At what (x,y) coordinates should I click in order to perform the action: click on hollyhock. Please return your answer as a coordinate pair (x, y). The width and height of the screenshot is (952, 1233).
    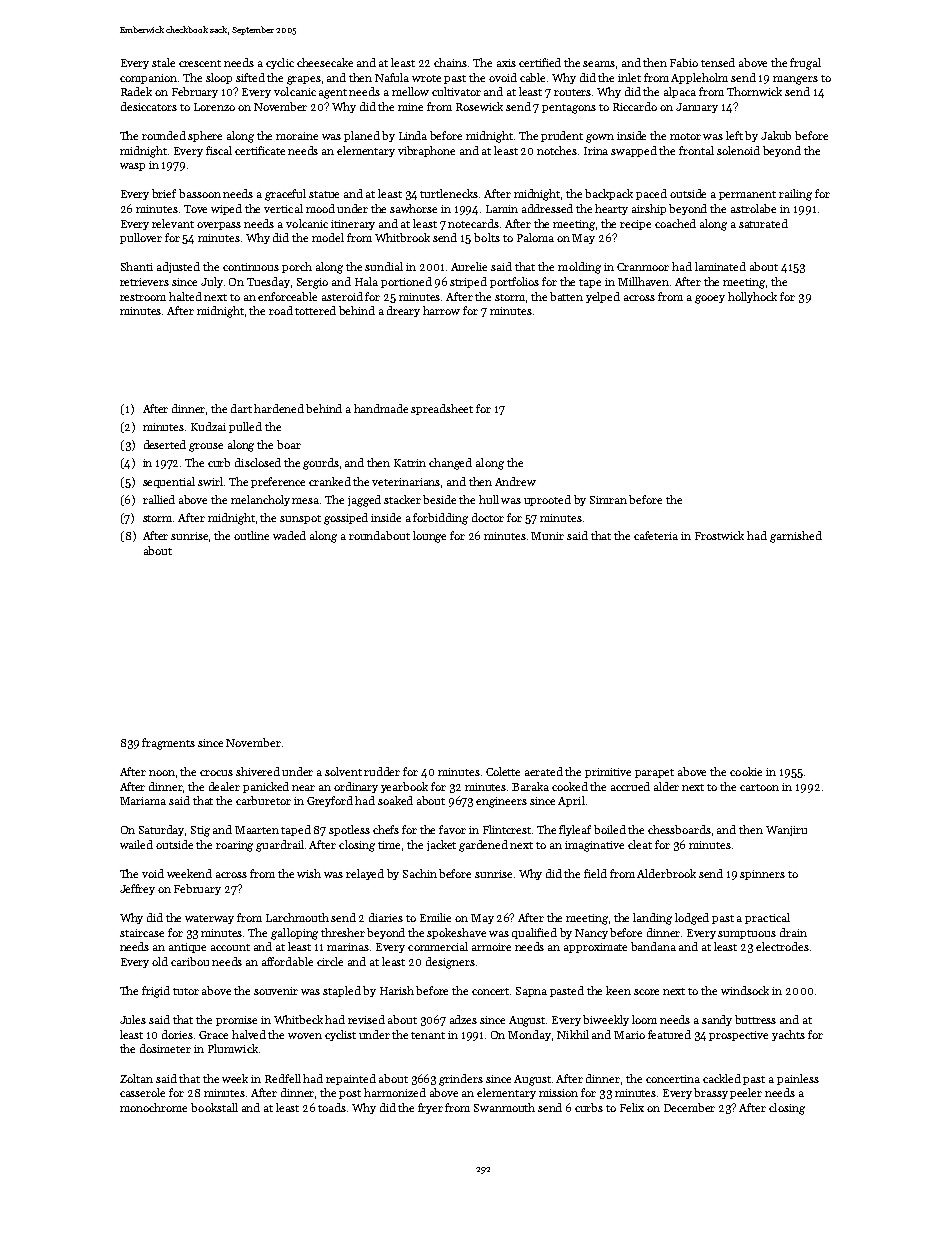
    Looking at the image, I should click on (752, 297).
